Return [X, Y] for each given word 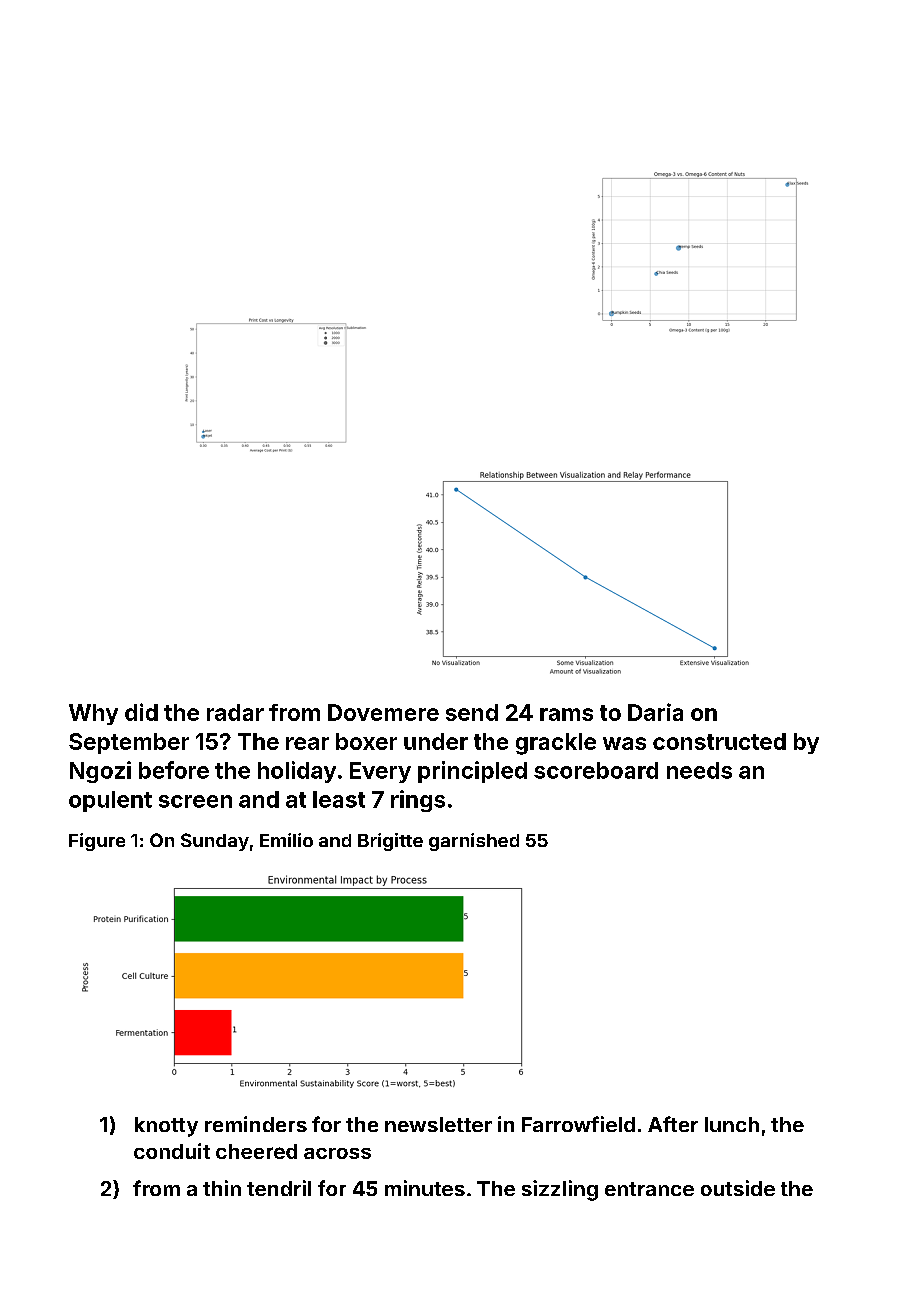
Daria [655, 712]
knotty [166, 1127]
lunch [732, 1124]
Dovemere [383, 712]
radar [235, 712]
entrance [649, 1189]
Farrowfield [578, 1124]
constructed [719, 741]
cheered [256, 1151]
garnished [474, 842]
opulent [110, 801]
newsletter [438, 1124]
